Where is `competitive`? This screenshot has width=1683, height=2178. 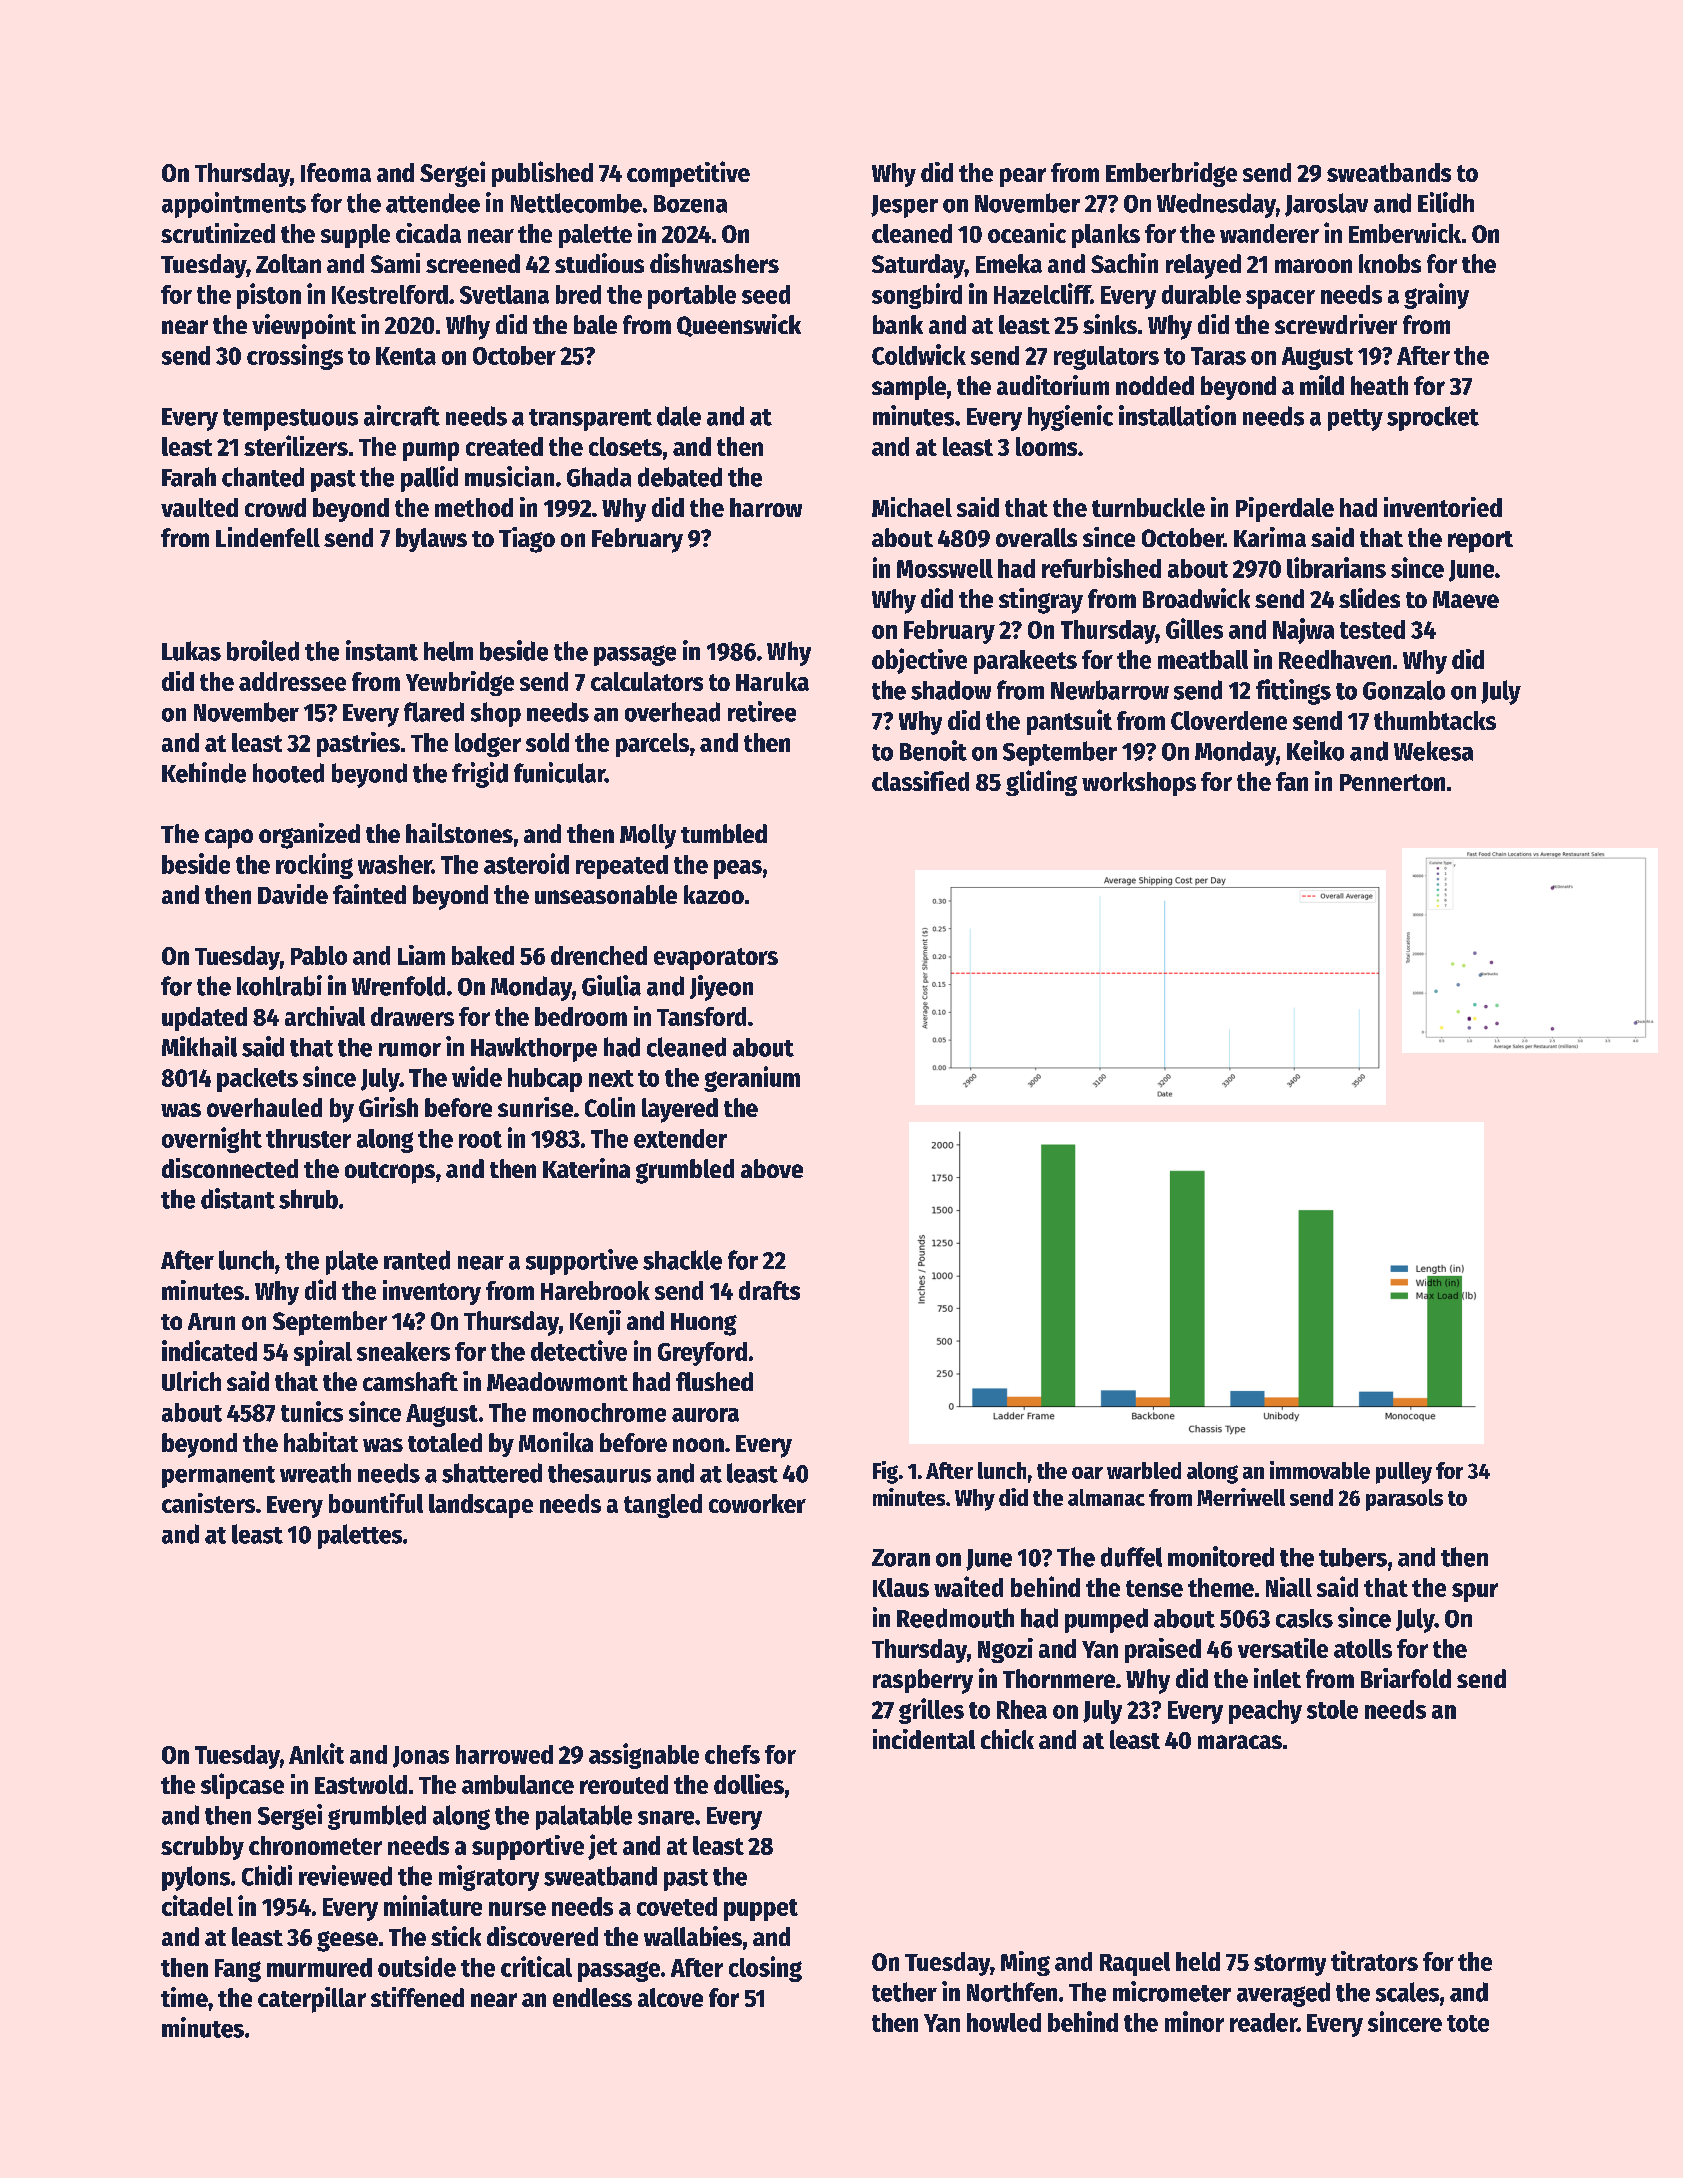
competitive is located at coordinates (688, 174).
